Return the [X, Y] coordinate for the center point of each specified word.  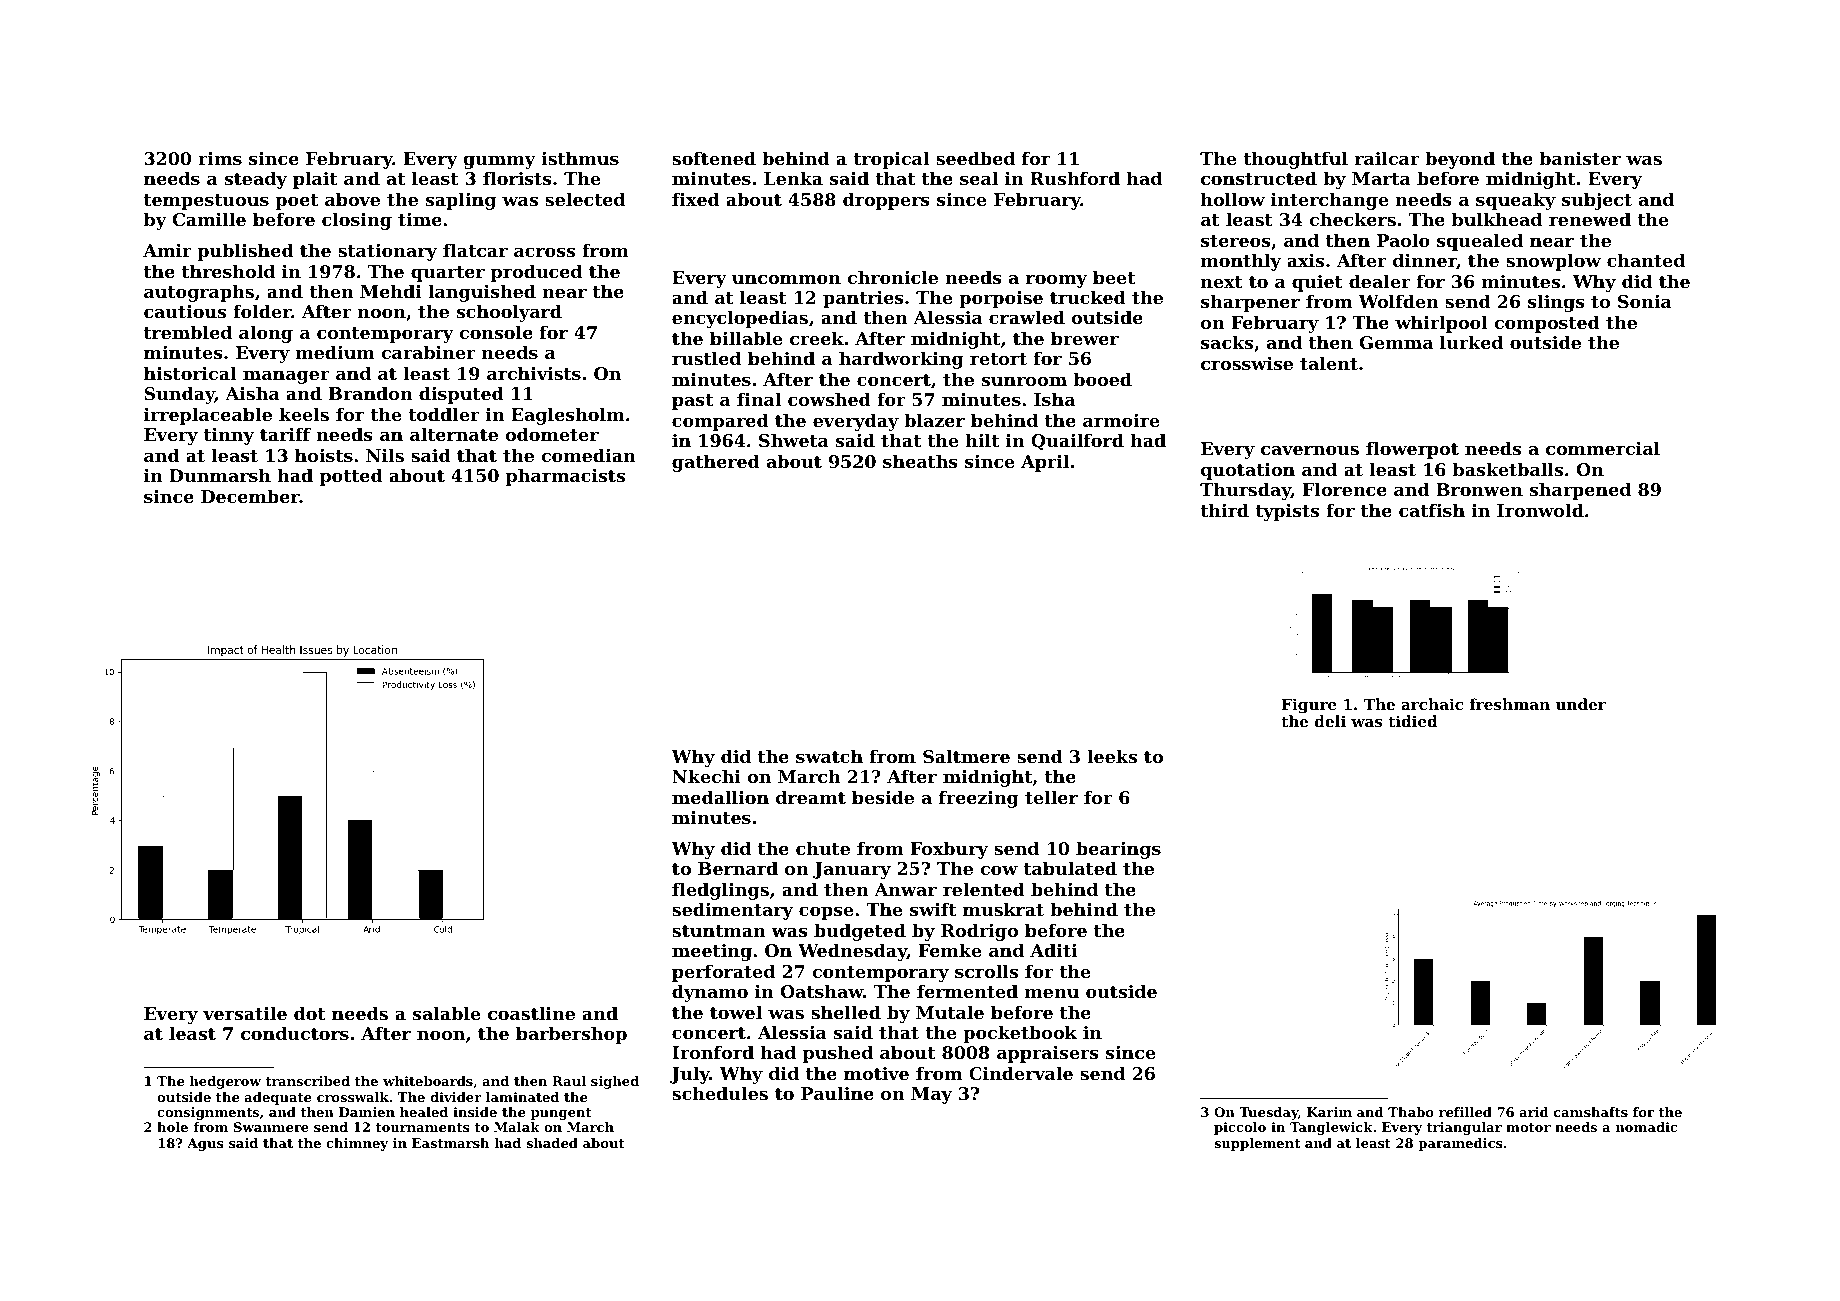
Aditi [1053, 950]
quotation [1248, 471]
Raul [569, 1081]
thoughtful [1295, 160]
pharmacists [565, 477]
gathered [716, 463]
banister [1580, 158]
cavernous [1310, 450]
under [1581, 704]
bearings [1118, 850]
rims [220, 158]
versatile [245, 1013]
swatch [829, 756]
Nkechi [706, 776]
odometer [552, 434]
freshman [1509, 704]
